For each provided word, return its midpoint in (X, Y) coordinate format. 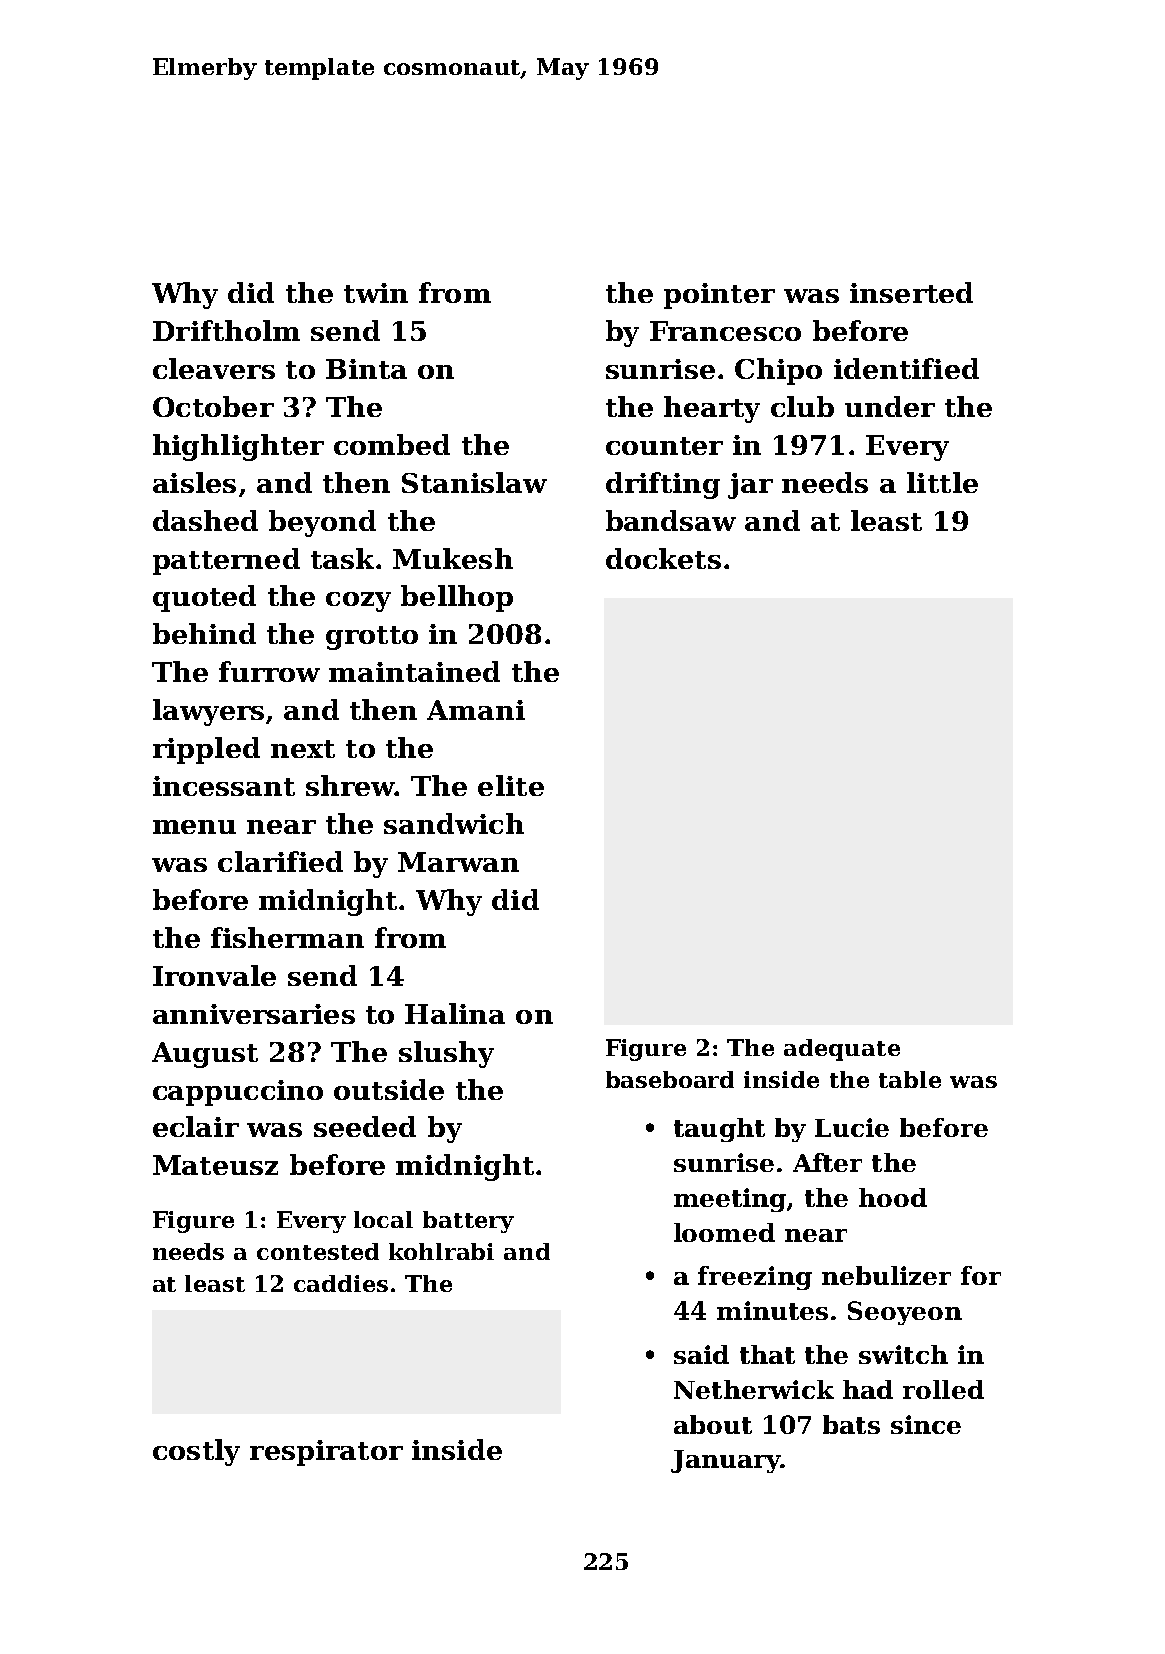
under (890, 406)
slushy (446, 1054)
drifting (663, 485)
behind (204, 633)
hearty (712, 409)
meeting (730, 1200)
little (942, 482)
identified (906, 368)
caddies (341, 1283)
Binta (366, 369)
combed (392, 444)
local (383, 1219)
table (910, 1079)
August (205, 1055)
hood (893, 1197)
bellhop (457, 598)
